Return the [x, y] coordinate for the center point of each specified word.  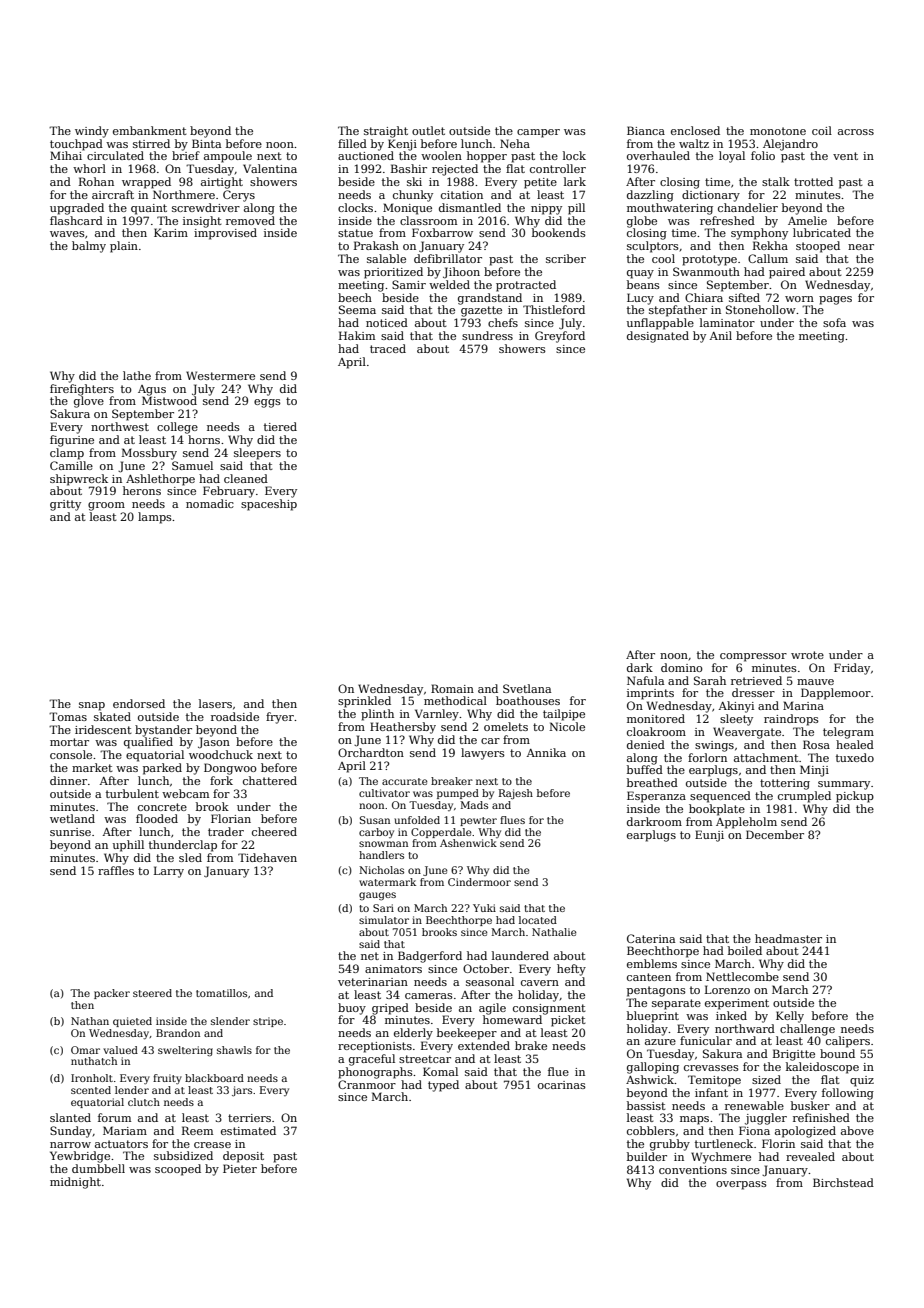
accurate [405, 781]
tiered [280, 426]
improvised [225, 234]
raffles [116, 870]
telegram [848, 733]
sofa [834, 322]
